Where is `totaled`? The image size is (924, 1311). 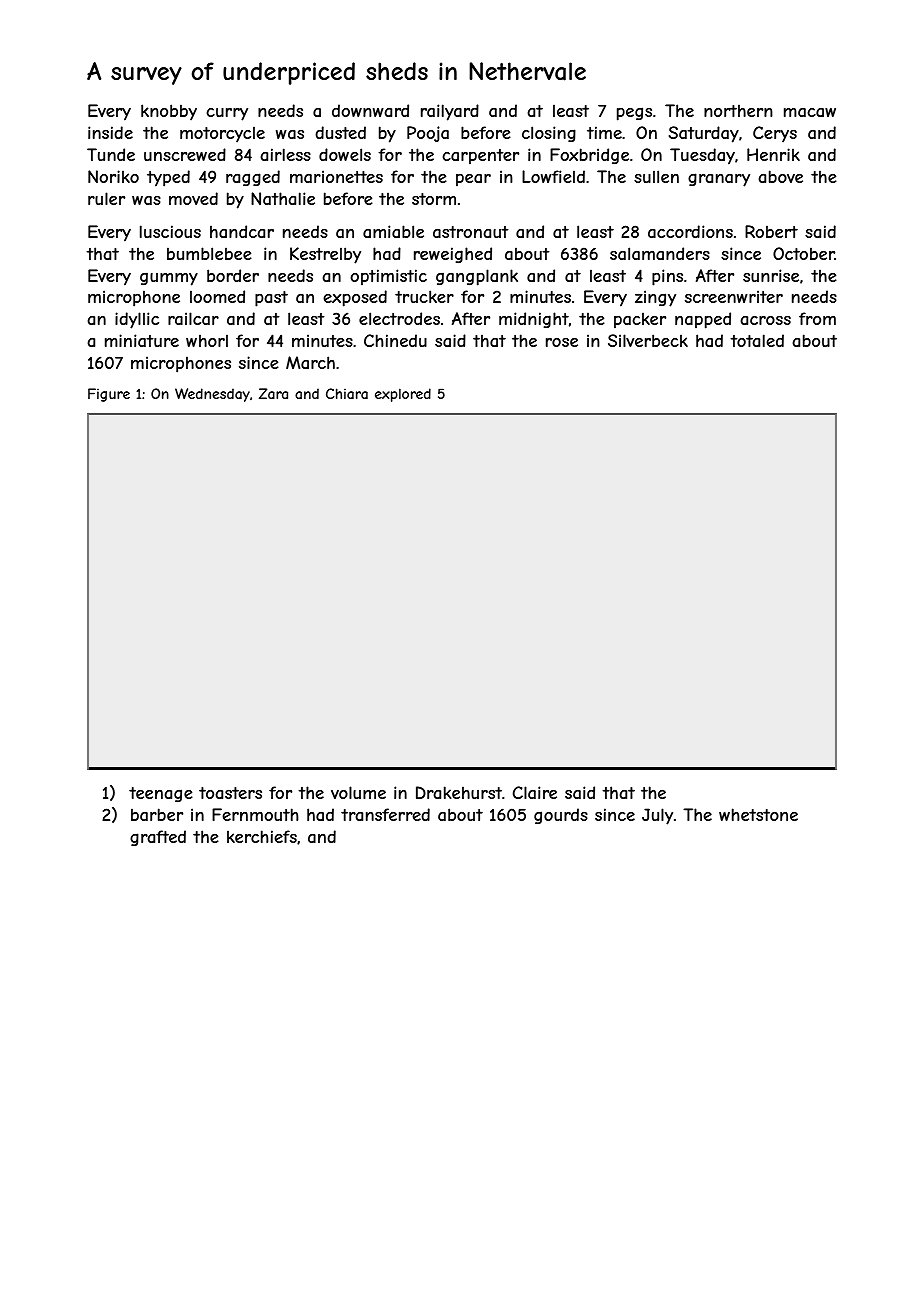 totaled is located at coordinates (757, 340).
